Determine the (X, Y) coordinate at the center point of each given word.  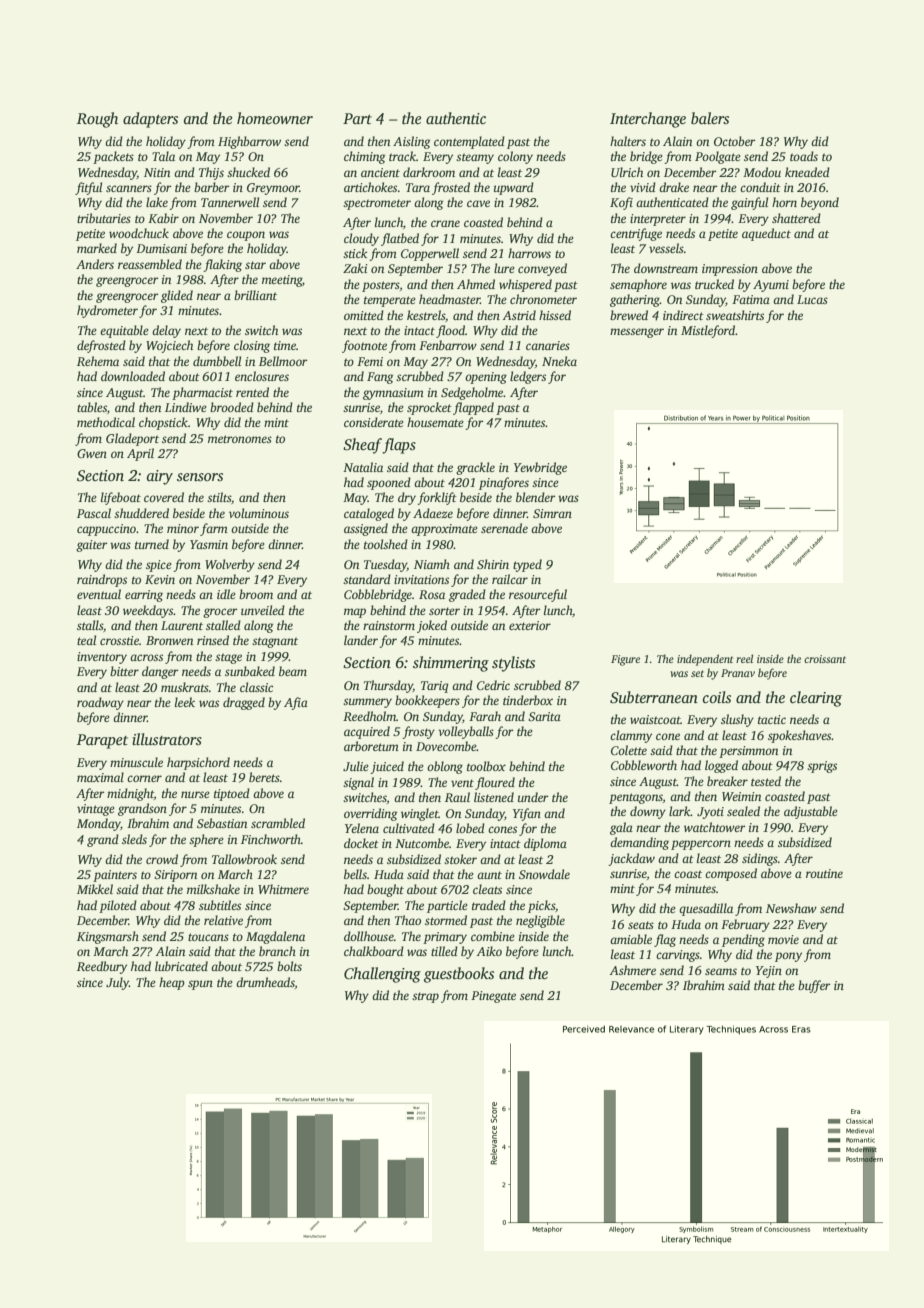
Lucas (812, 299)
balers (710, 118)
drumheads (265, 982)
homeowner (275, 118)
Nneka (559, 361)
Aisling (411, 142)
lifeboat (121, 498)
